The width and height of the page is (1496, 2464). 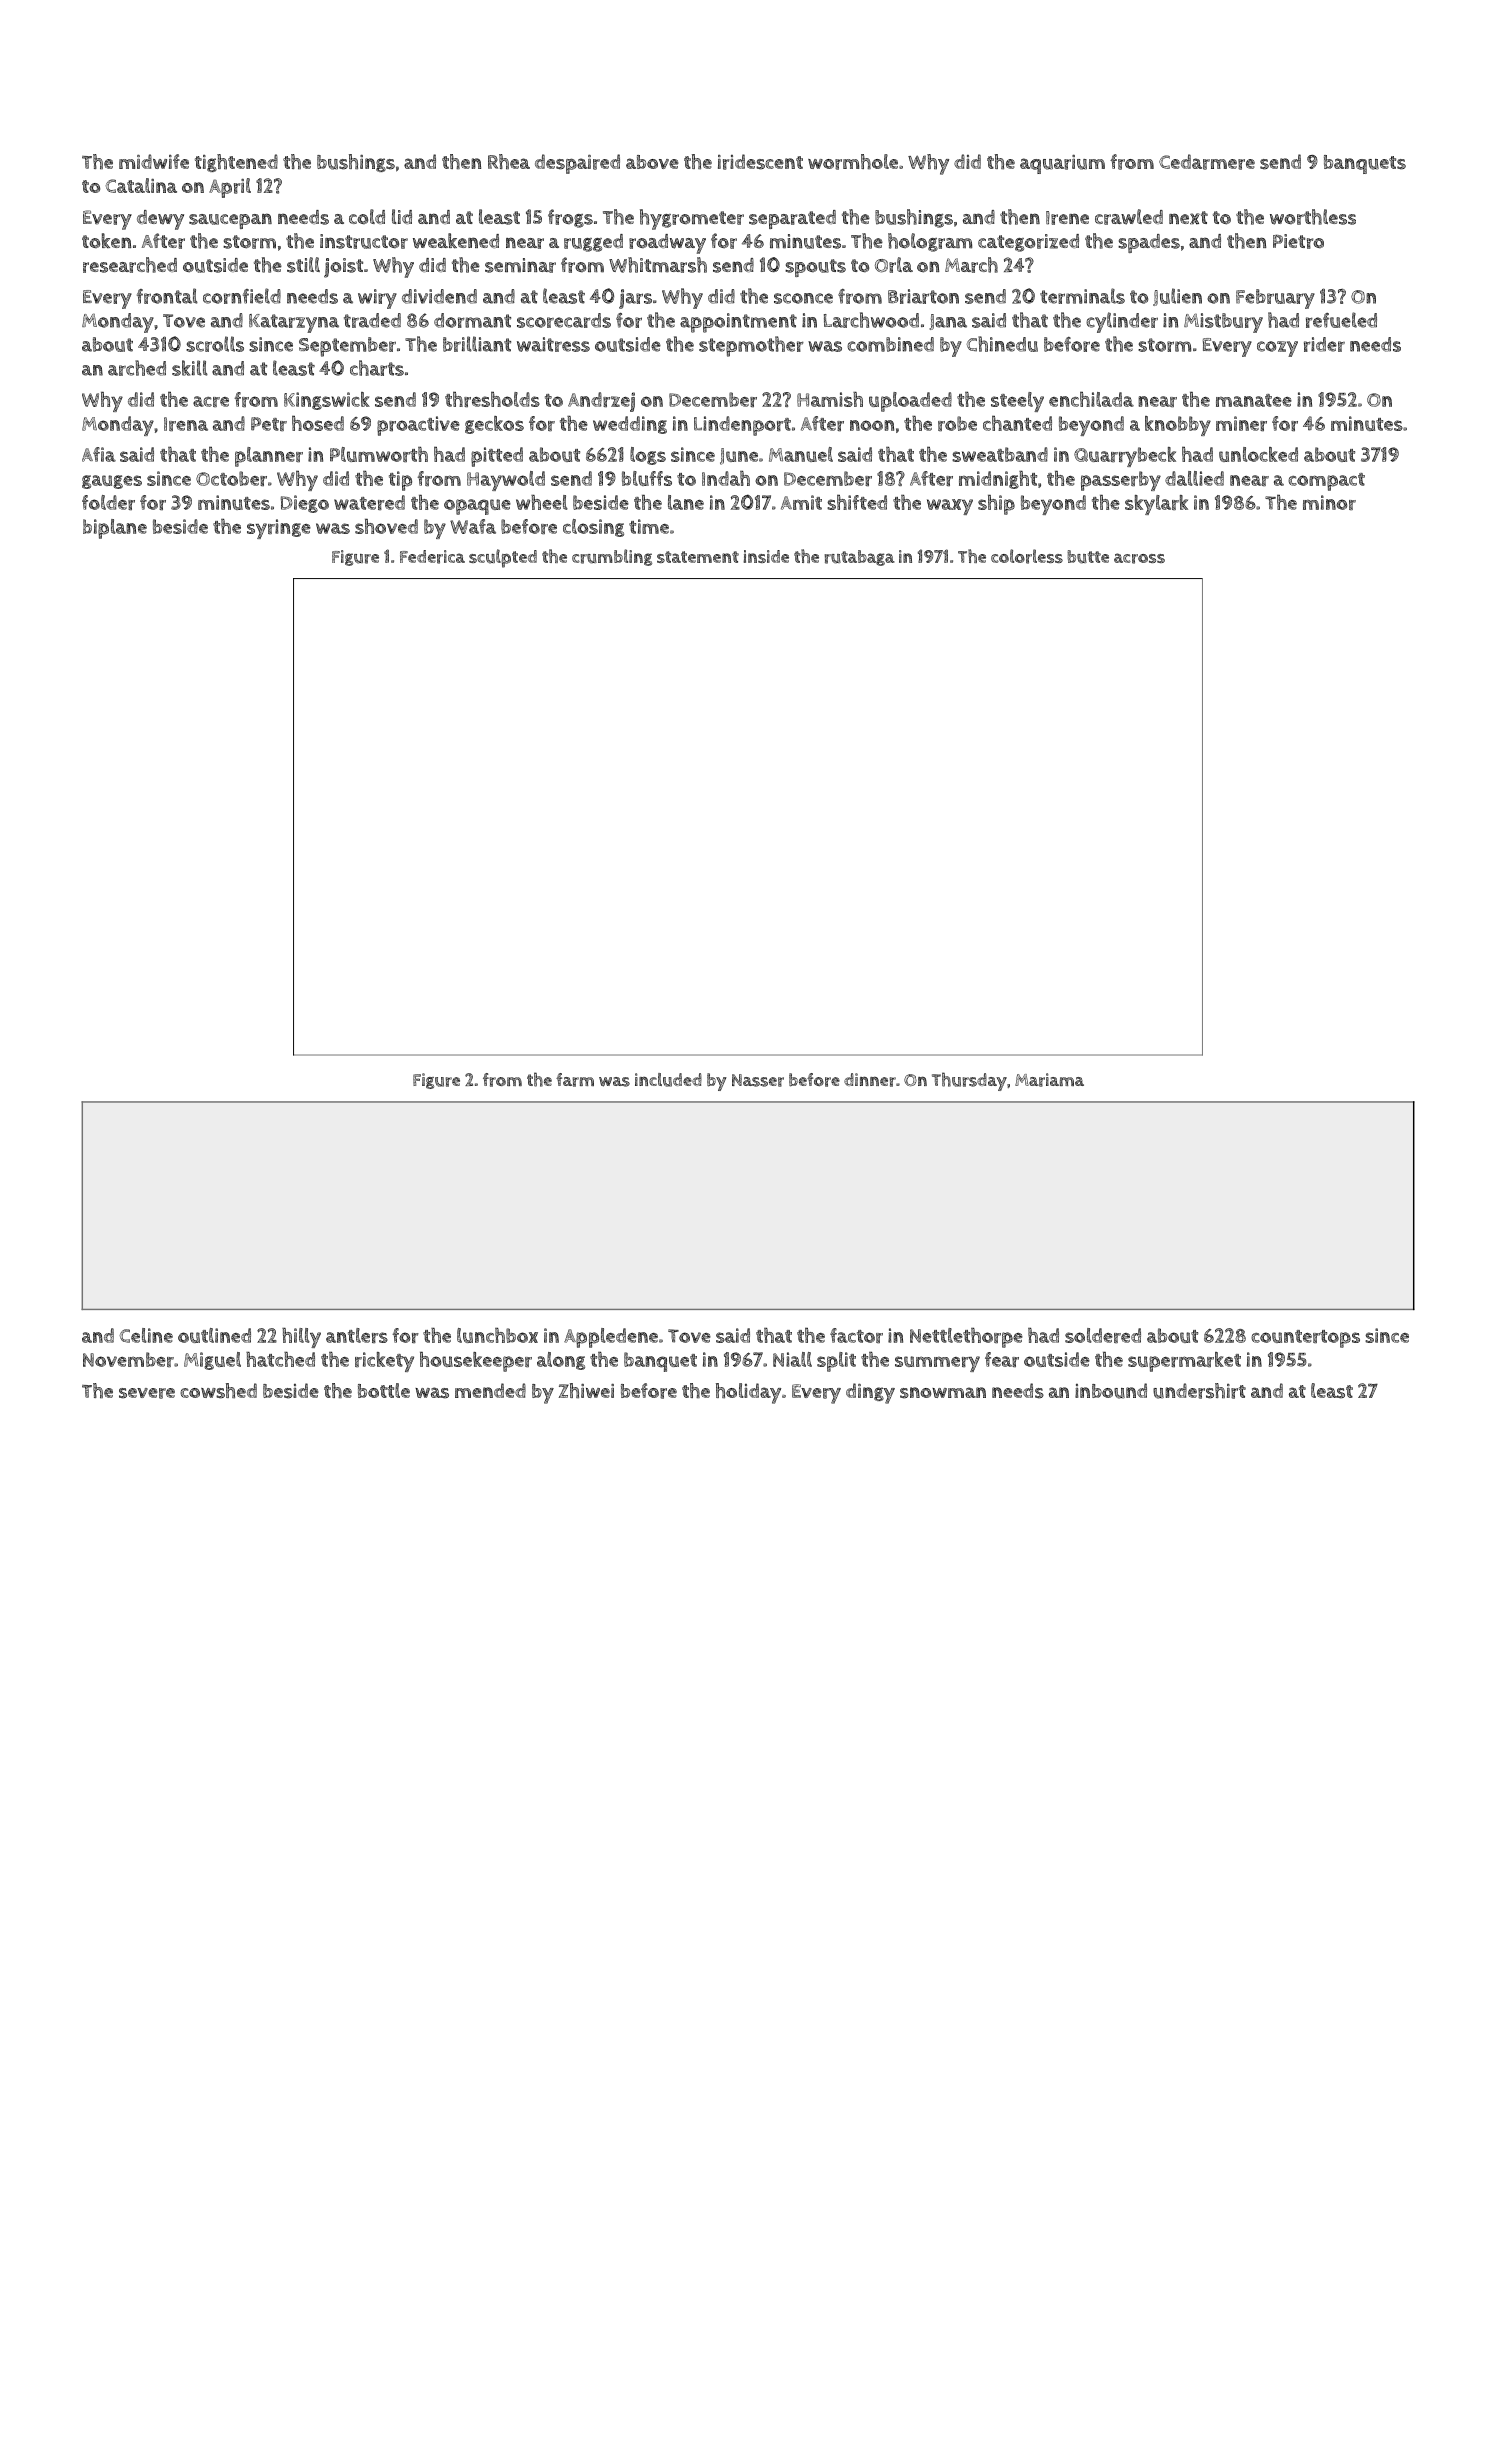 What do you see at coordinates (742, 426) in the page?
I see `Lindenport` at bounding box center [742, 426].
